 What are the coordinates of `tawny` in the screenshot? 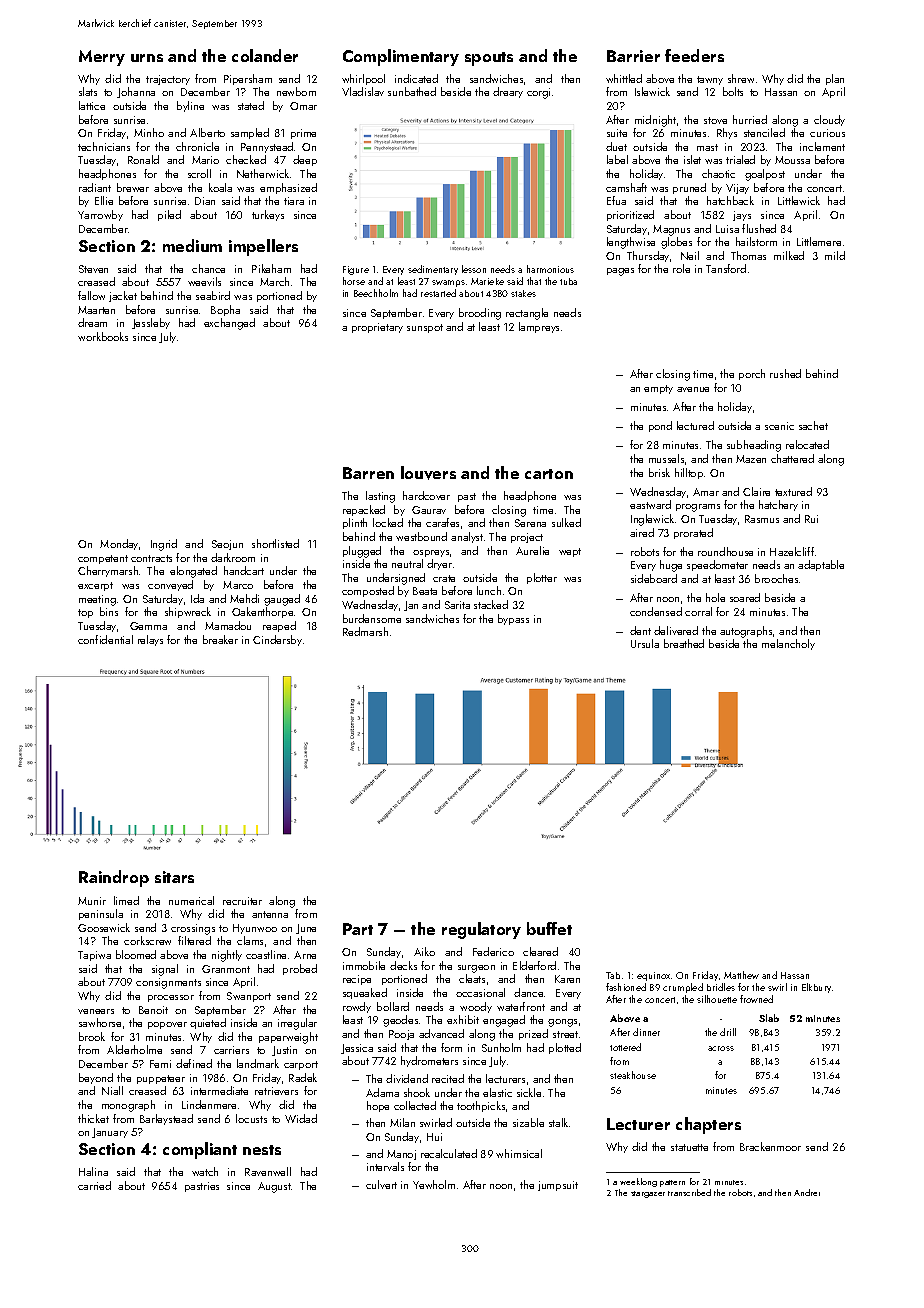 It's located at (710, 80).
